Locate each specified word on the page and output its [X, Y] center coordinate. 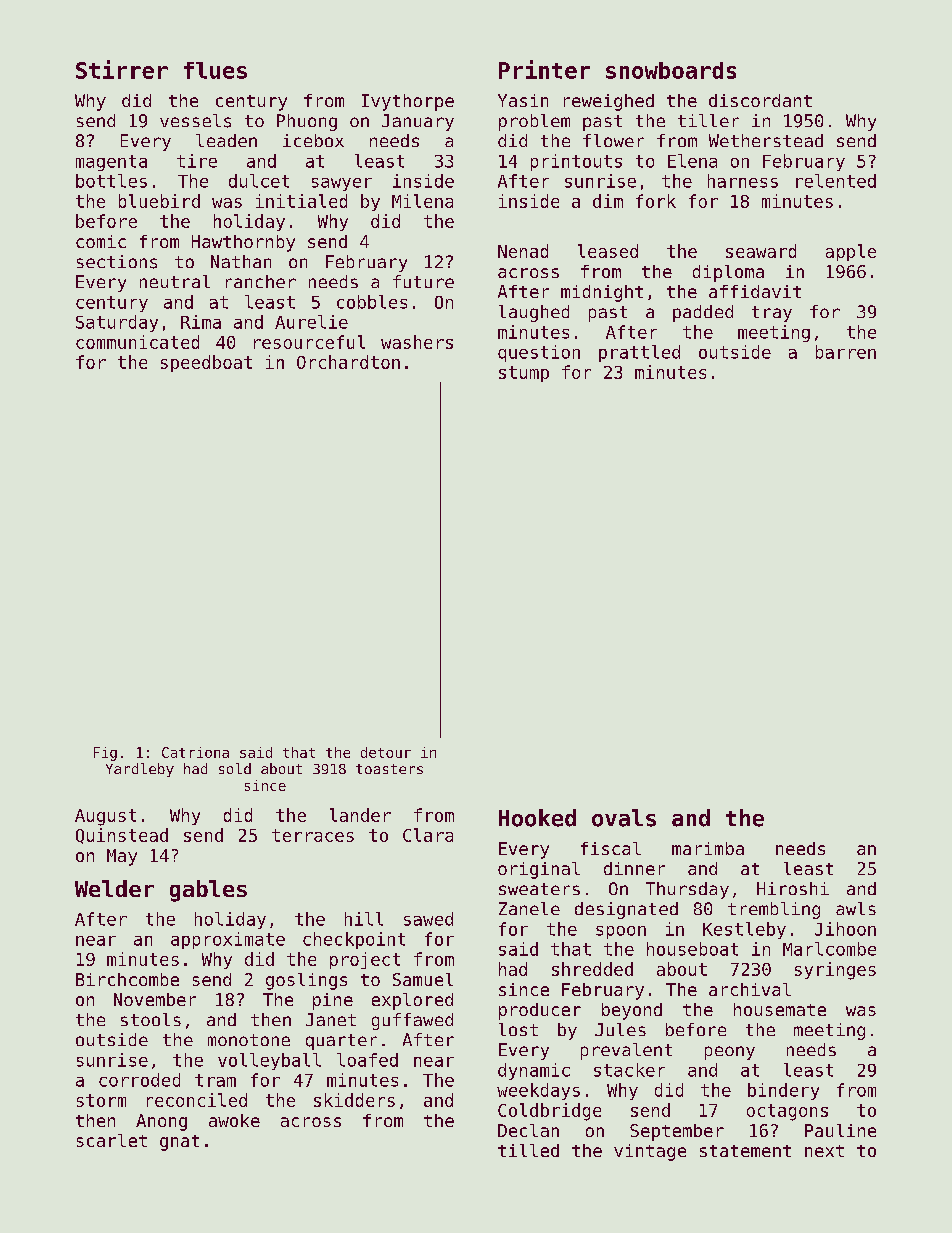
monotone [249, 1040]
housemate [780, 1009]
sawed [428, 919]
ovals [624, 818]
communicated [137, 342]
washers [417, 342]
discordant [760, 100]
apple [851, 252]
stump [524, 374]
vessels [195, 121]
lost [518, 1029]
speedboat [206, 363]
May [122, 857]
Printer [544, 69]
